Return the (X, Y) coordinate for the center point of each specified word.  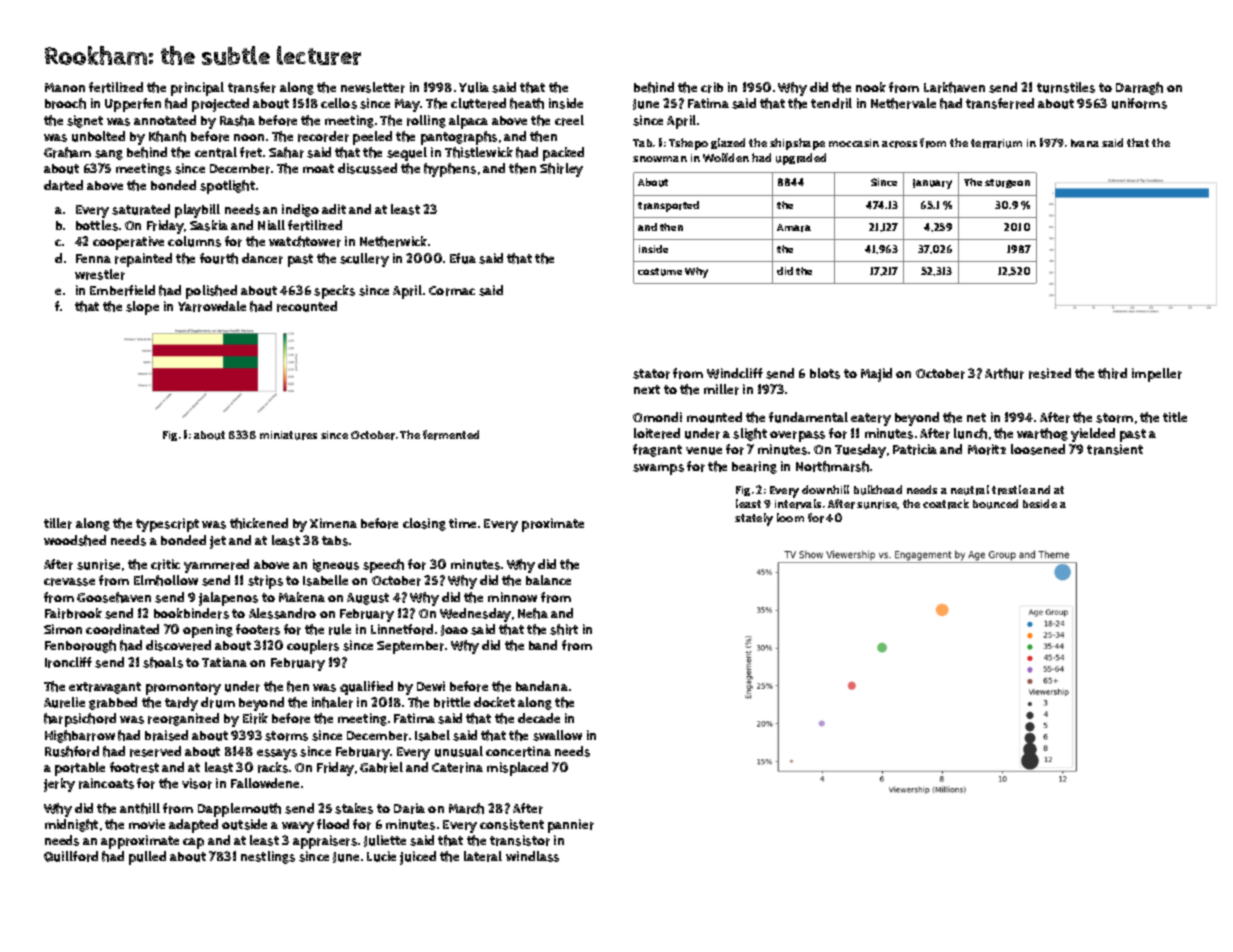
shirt (564, 629)
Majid (876, 375)
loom (790, 517)
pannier (571, 826)
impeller (1157, 375)
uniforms (1139, 103)
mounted (714, 417)
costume (660, 272)
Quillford (71, 856)
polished (211, 292)
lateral (483, 856)
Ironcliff (68, 662)
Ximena (333, 523)
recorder (323, 136)
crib (712, 87)
